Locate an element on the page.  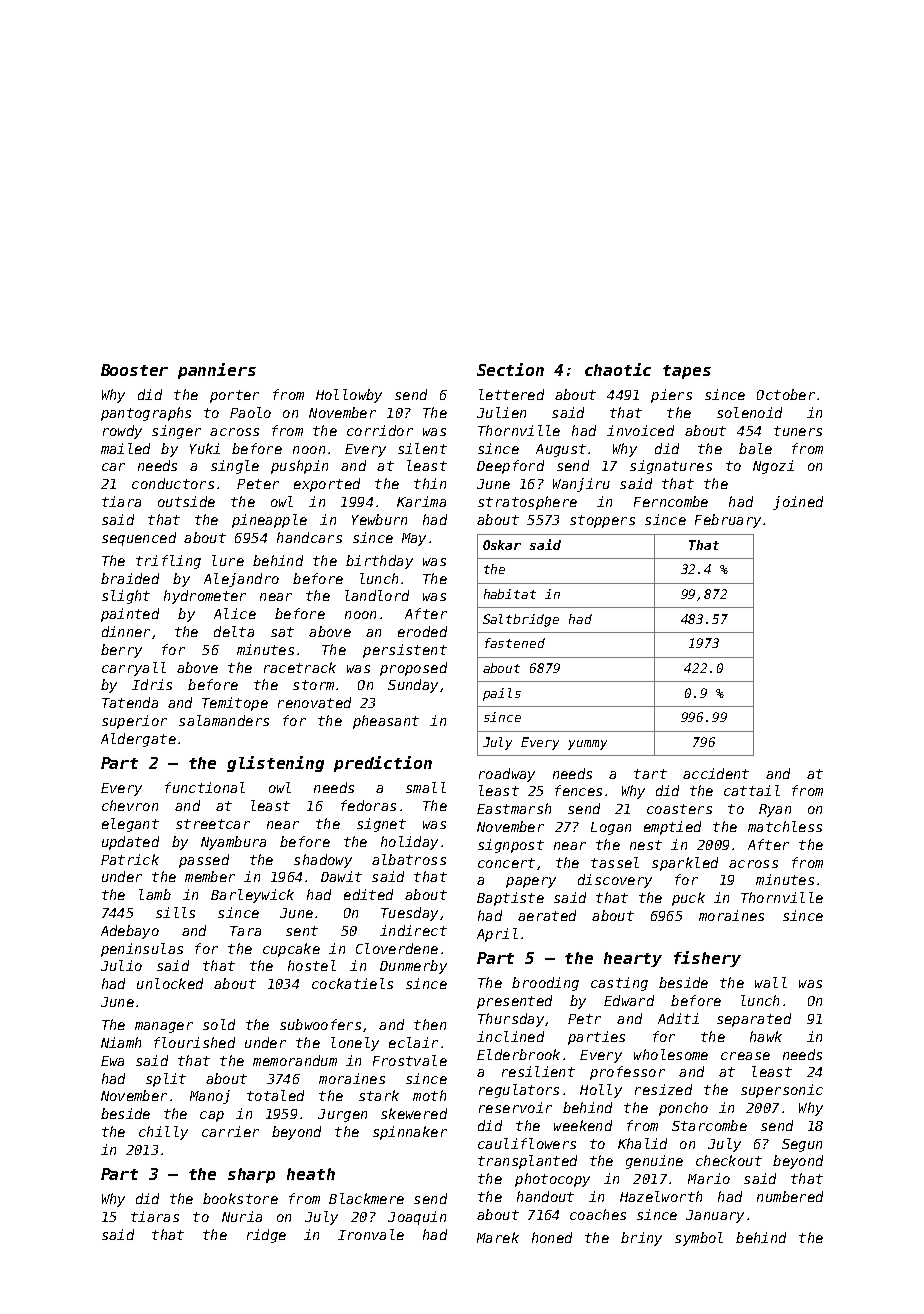
bookstore is located at coordinates (240, 1198).
